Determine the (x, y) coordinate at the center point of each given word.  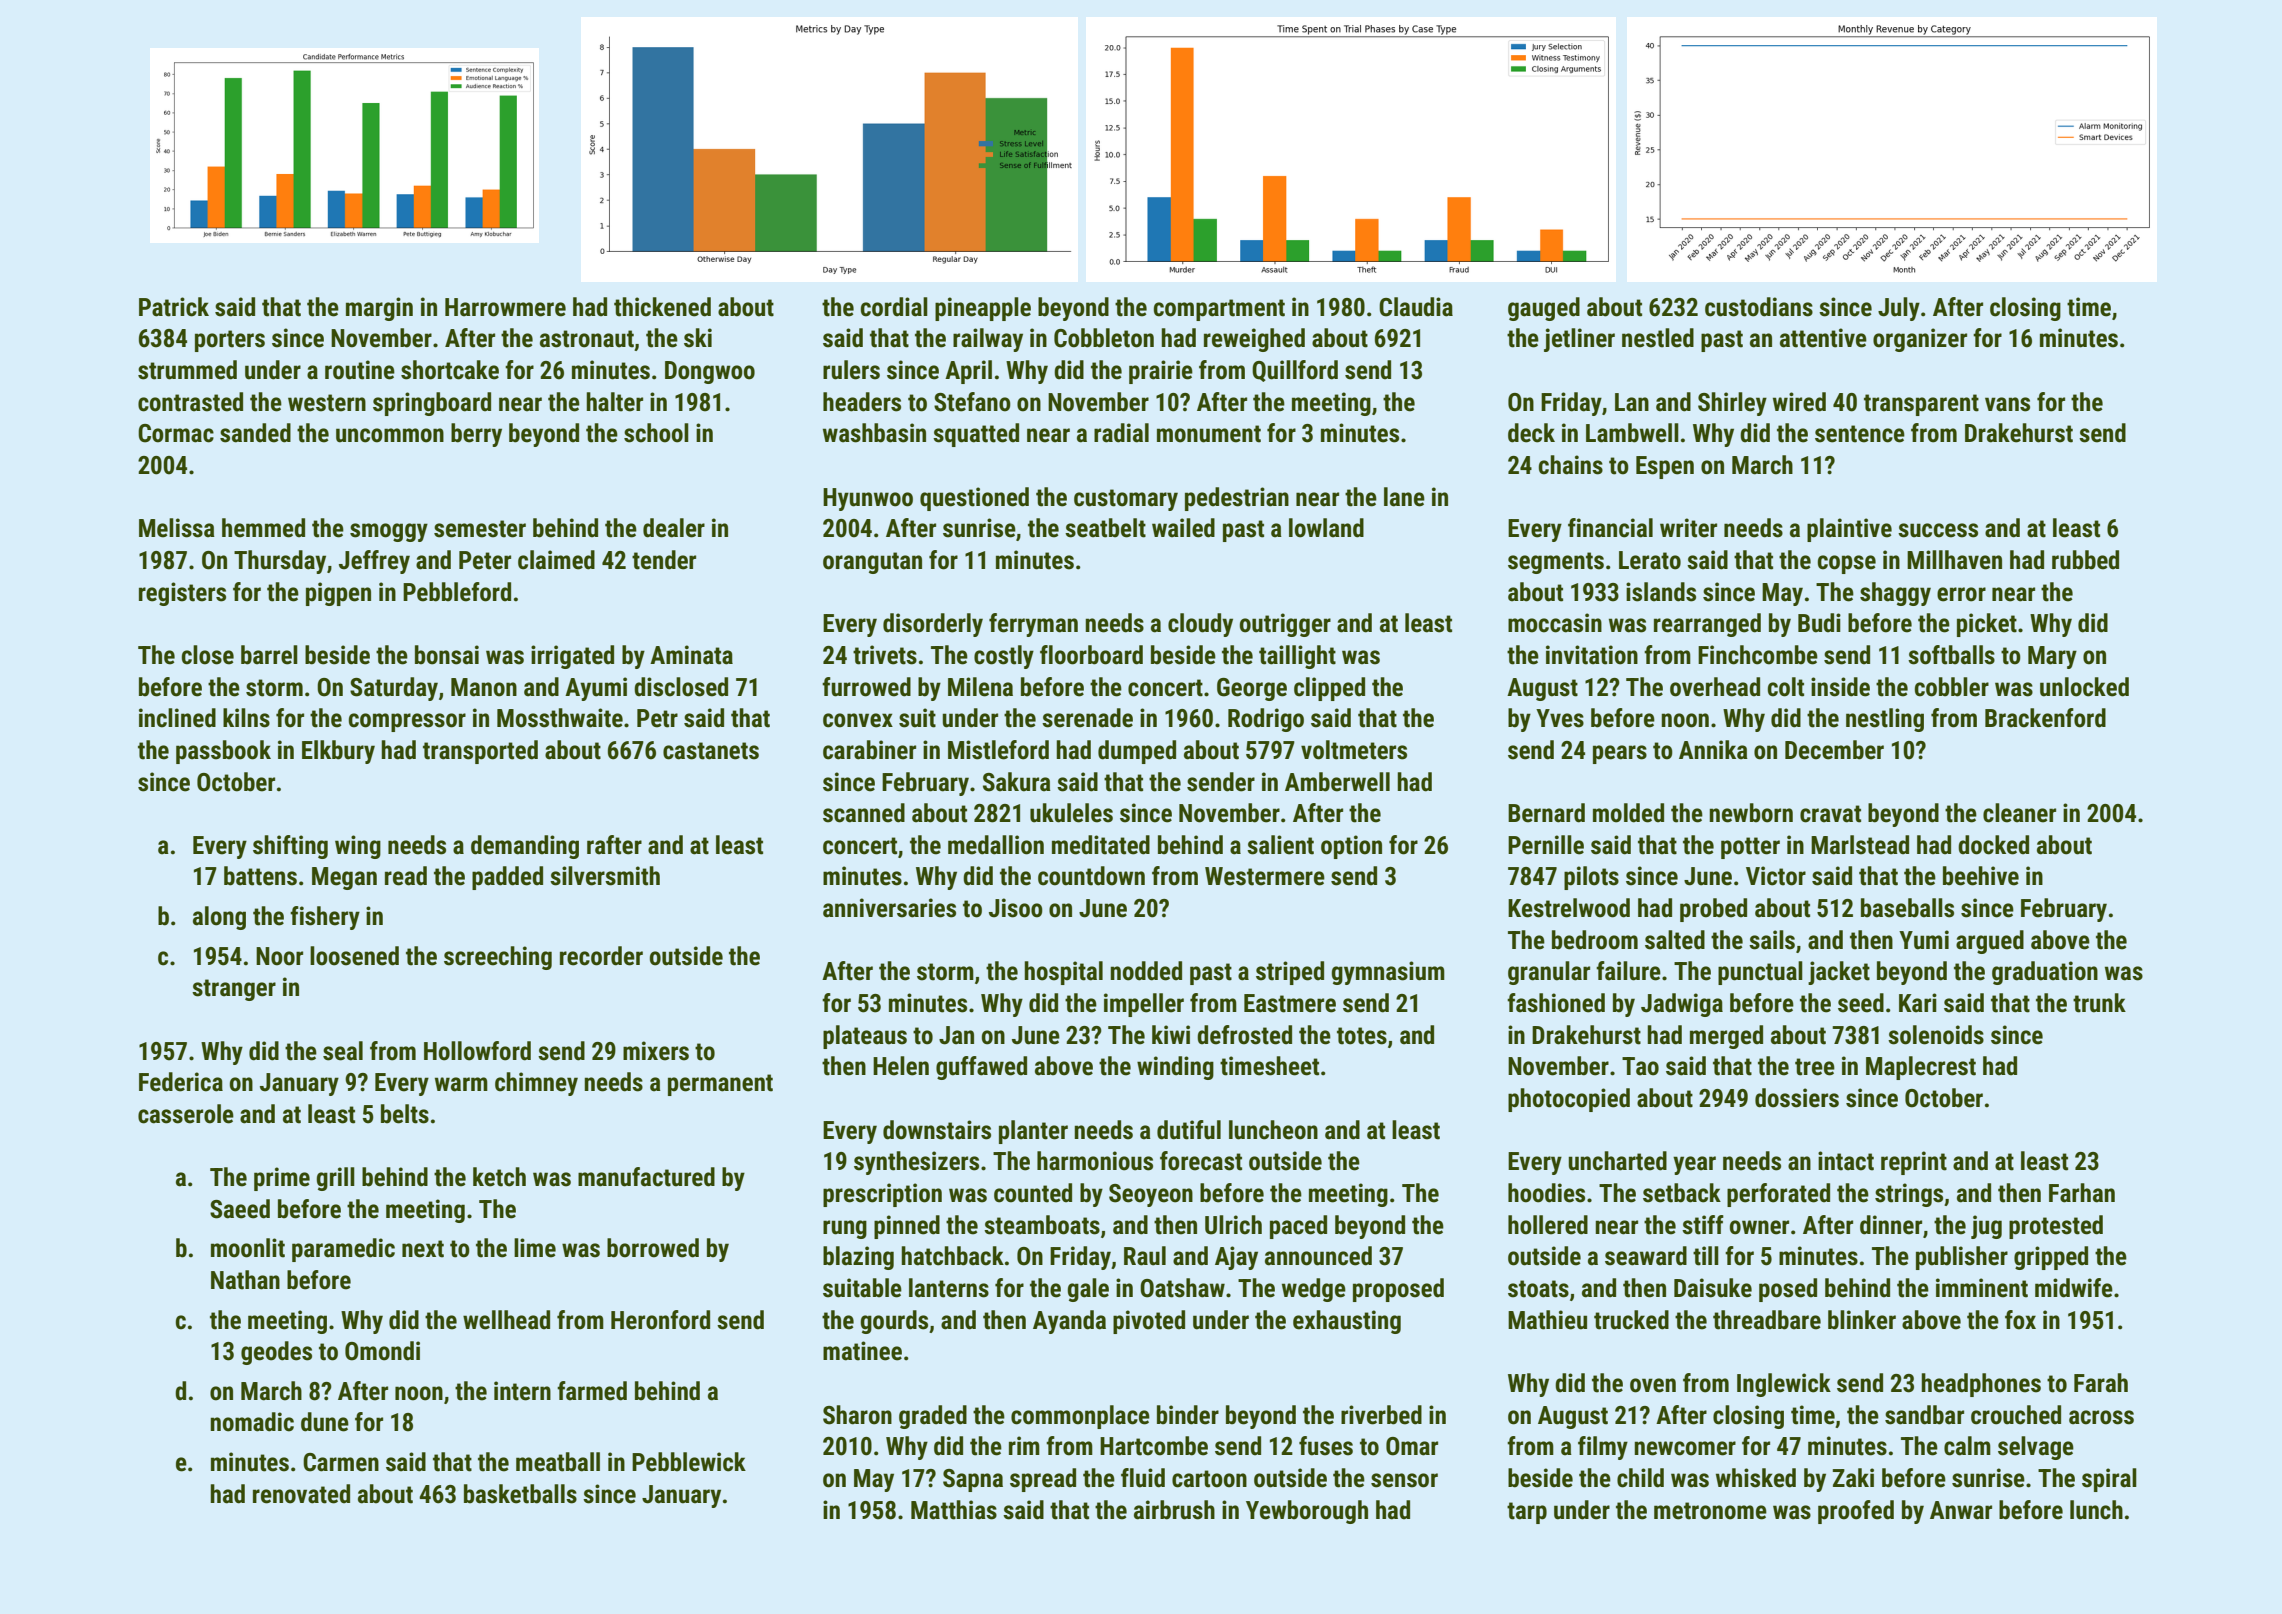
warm (461, 1084)
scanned (864, 813)
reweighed (1254, 340)
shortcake (450, 370)
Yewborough (1307, 1512)
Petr (657, 718)
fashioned (1556, 1003)
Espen (1665, 467)
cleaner (2019, 813)
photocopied (1569, 1100)
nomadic (252, 1422)
